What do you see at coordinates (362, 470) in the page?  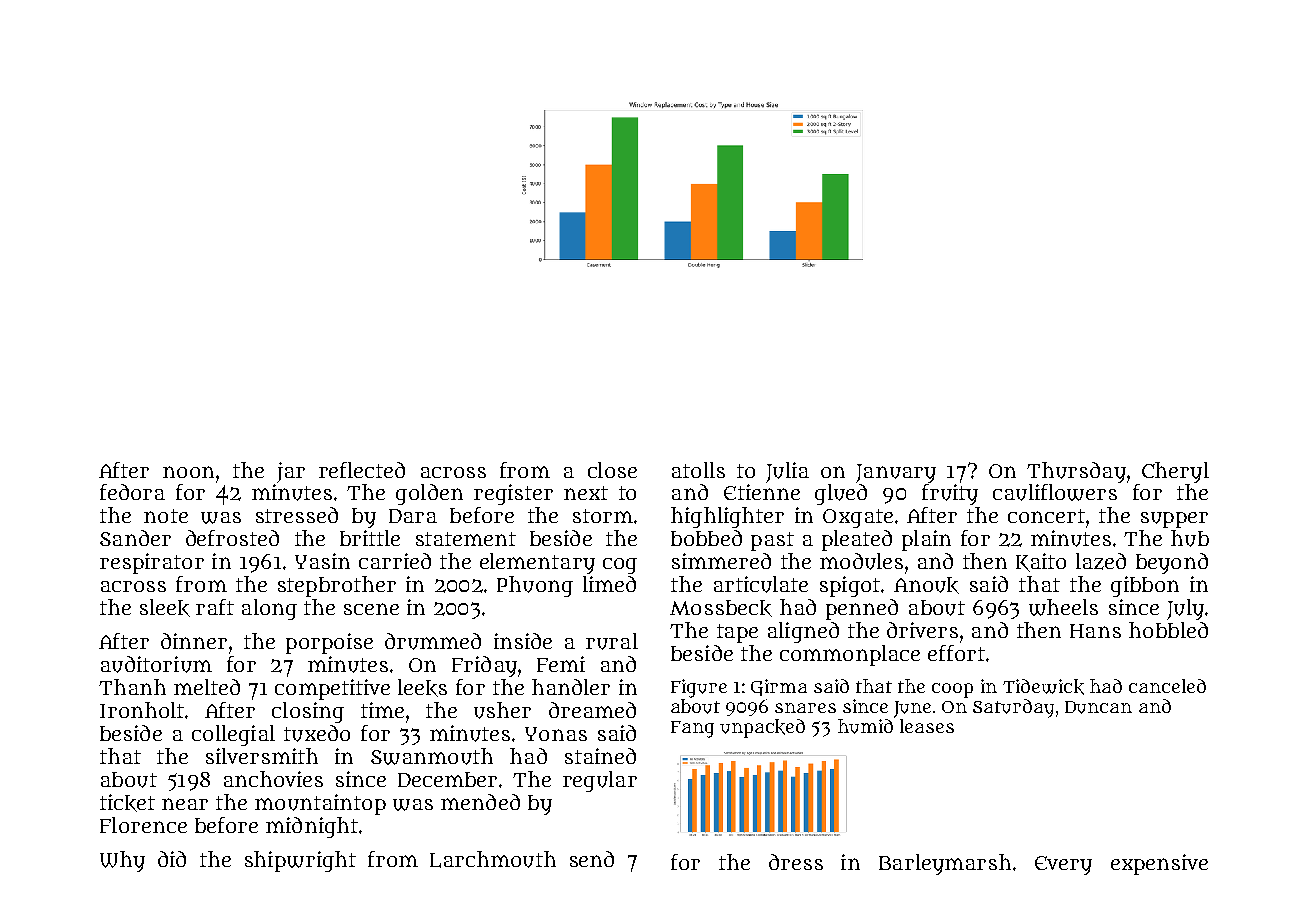 I see `reflected` at bounding box center [362, 470].
